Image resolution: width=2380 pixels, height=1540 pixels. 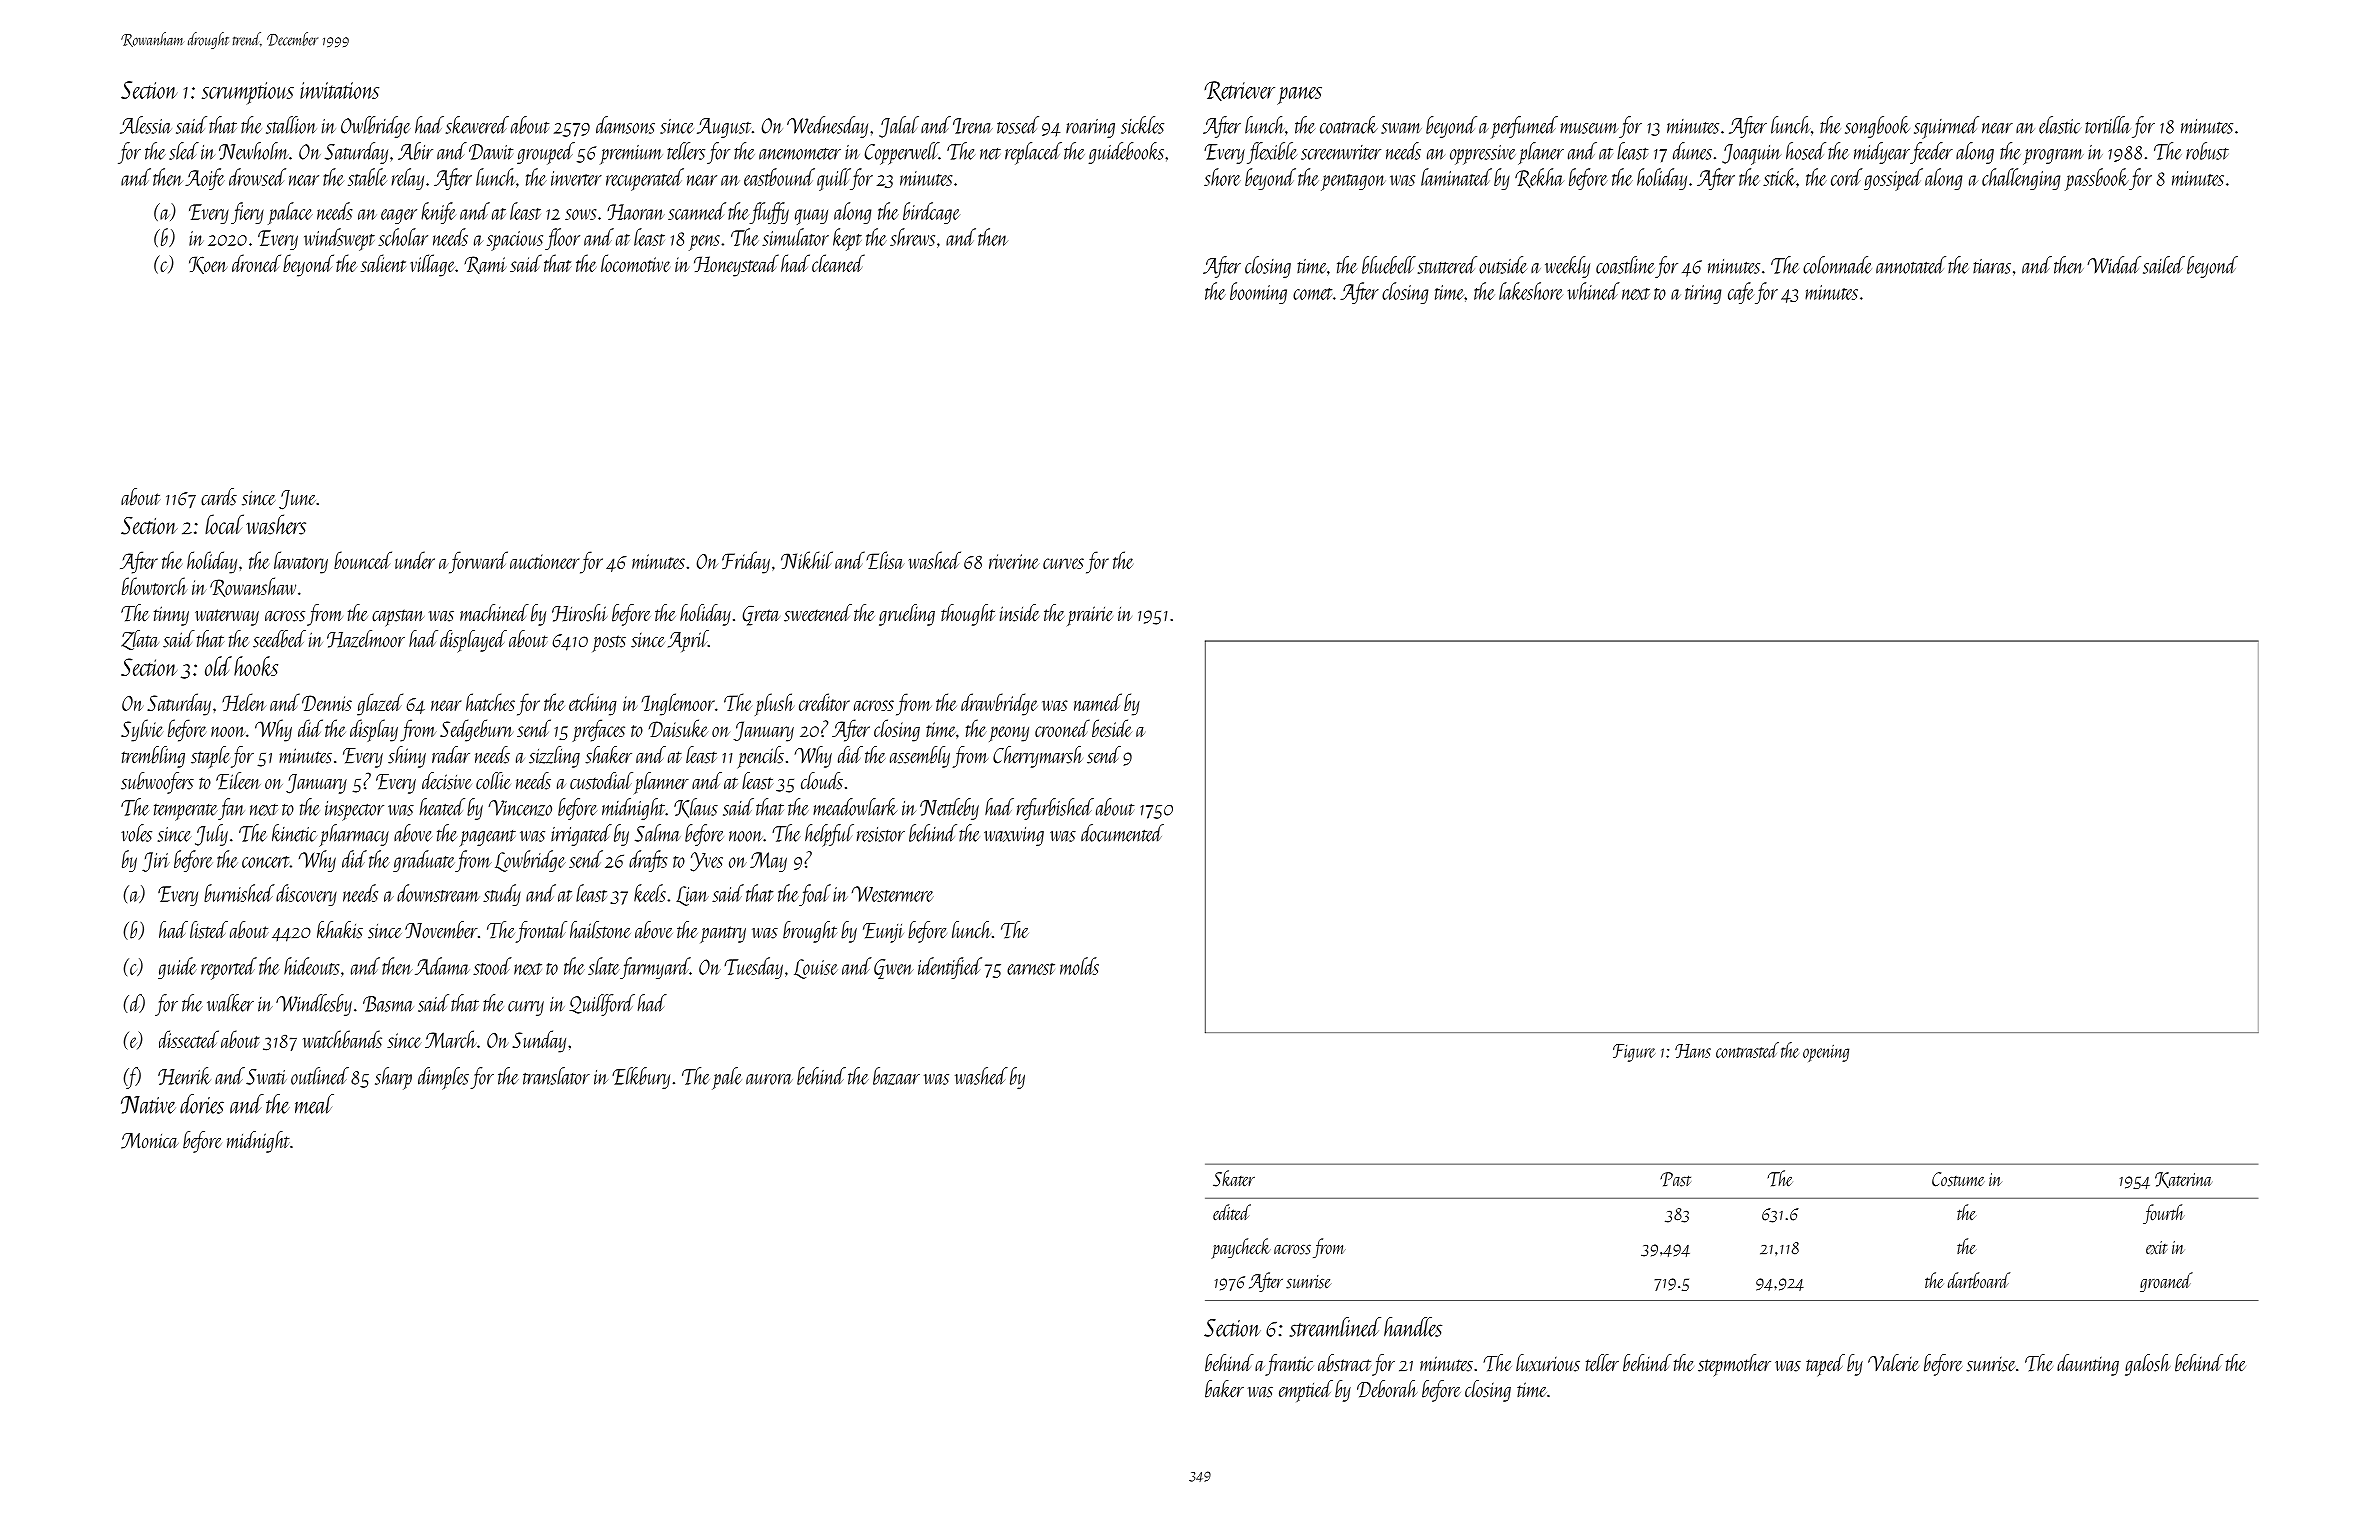 I want to click on frantic, so click(x=1289, y=1365).
